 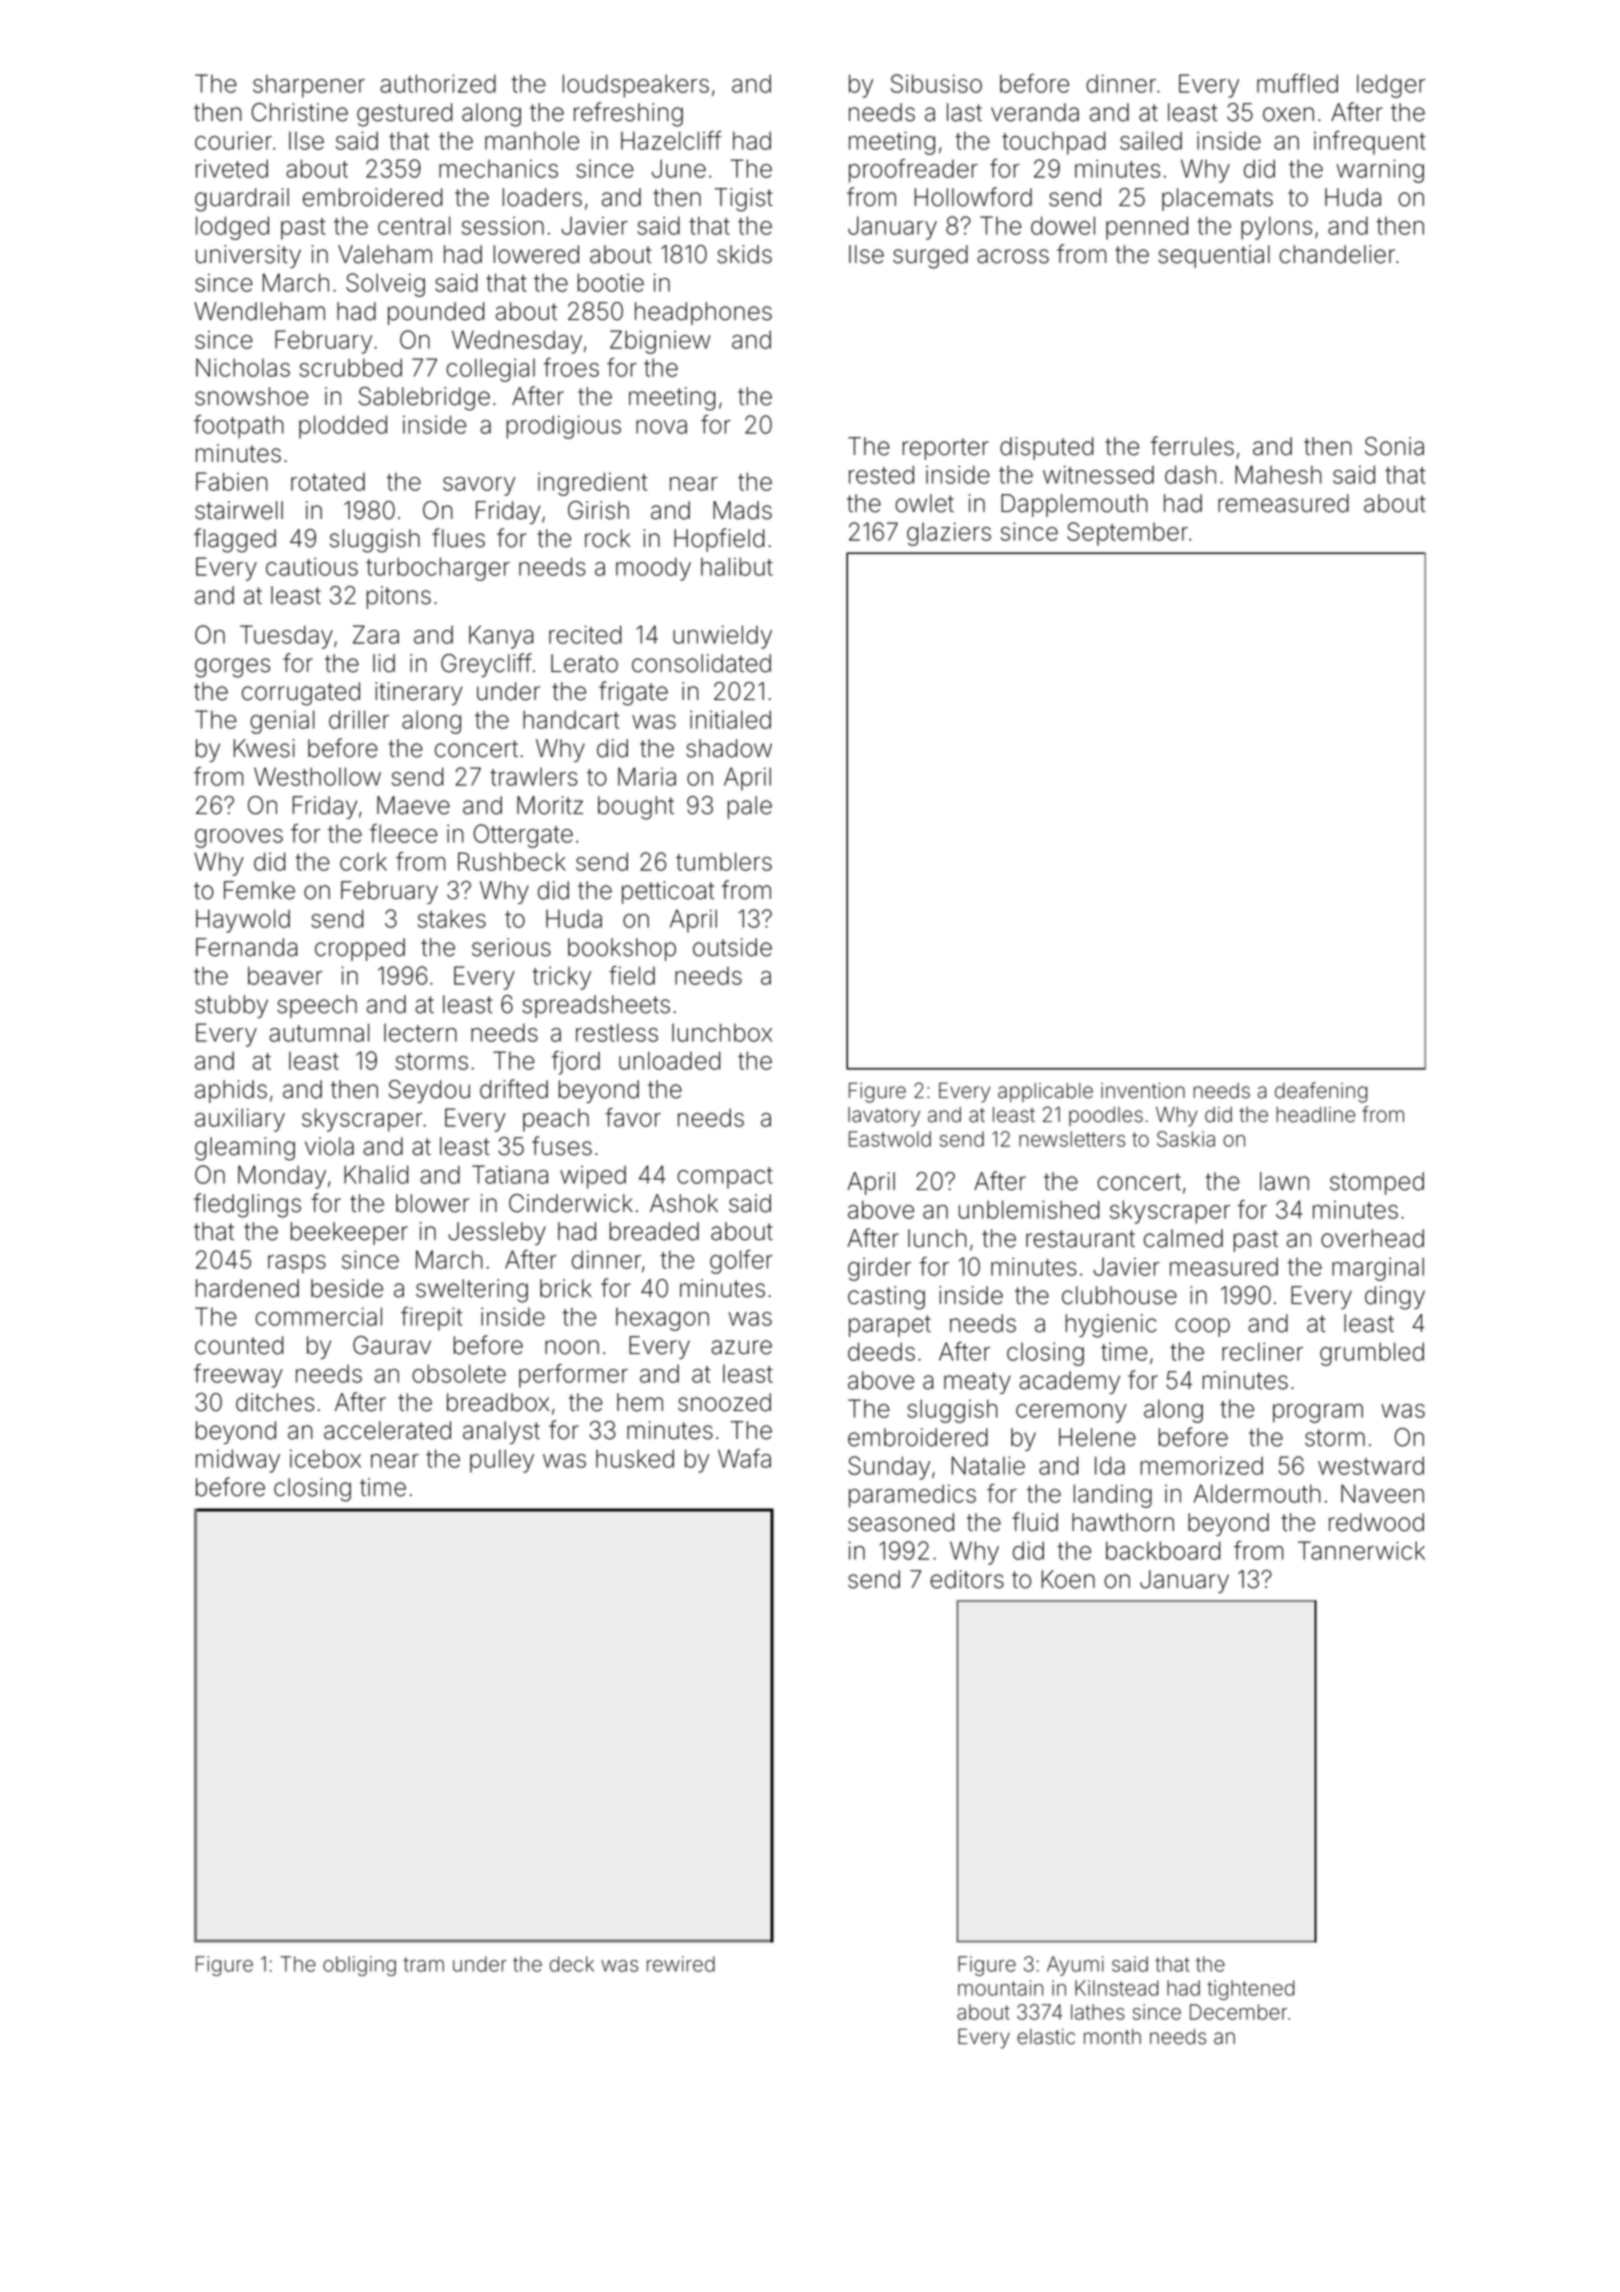 I want to click on autumnal, so click(x=319, y=1032).
